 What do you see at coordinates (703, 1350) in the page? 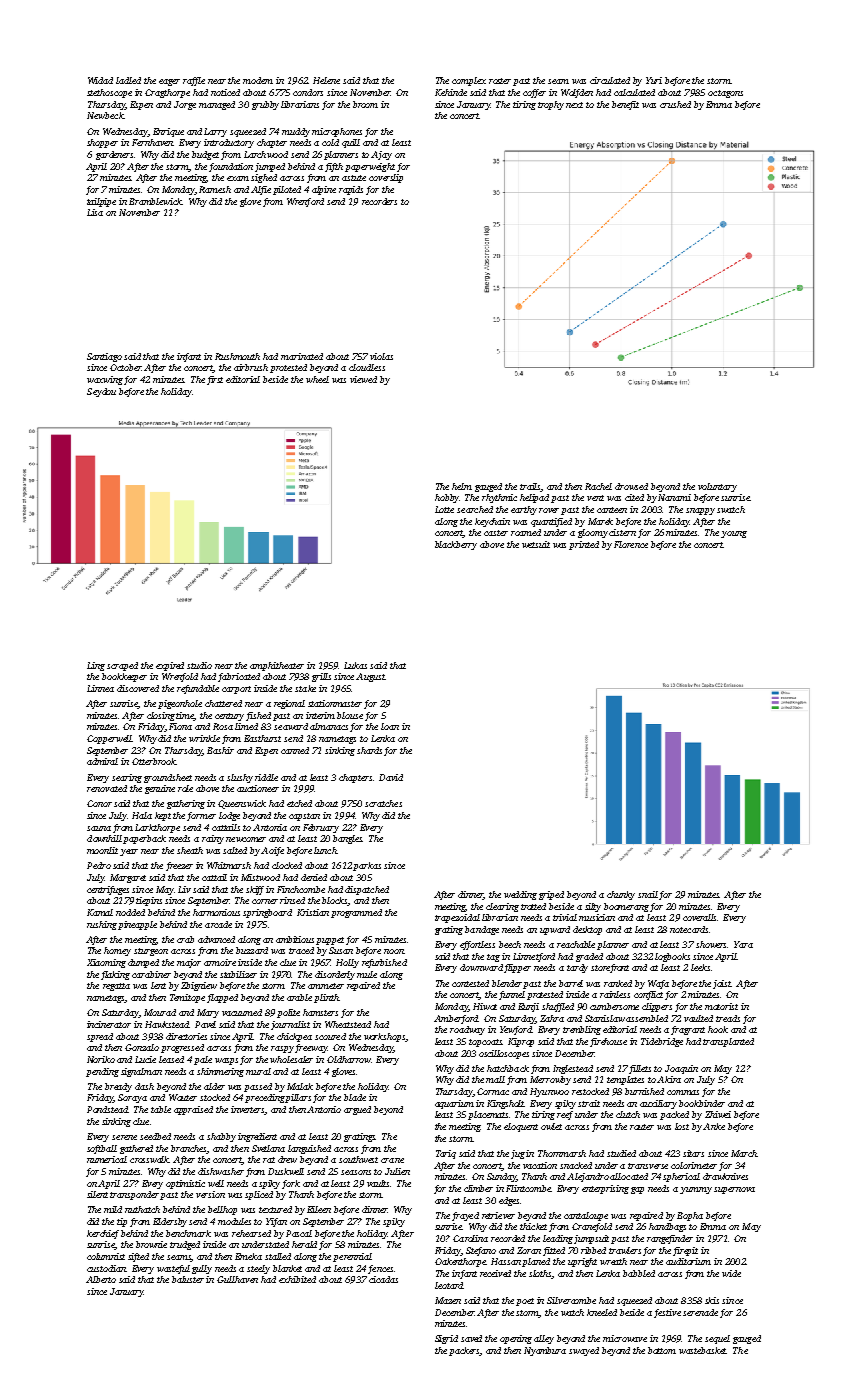
I see `wastebasket` at bounding box center [703, 1350].
